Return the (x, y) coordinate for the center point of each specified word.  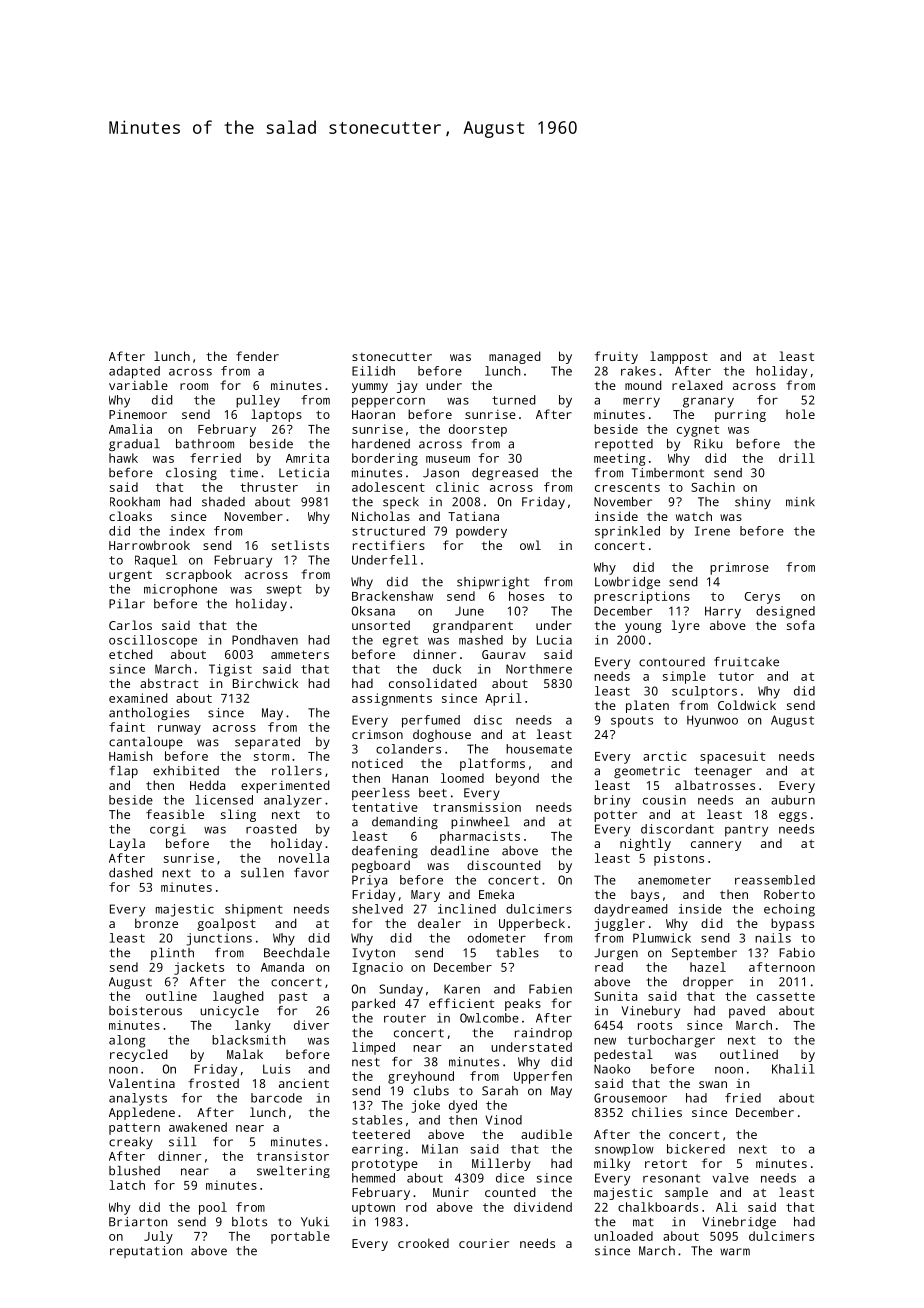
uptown (373, 1209)
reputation (146, 1252)
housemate (539, 749)
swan (713, 1084)
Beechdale (297, 953)
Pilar (127, 604)
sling (238, 815)
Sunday (401, 990)
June (469, 611)
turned (514, 400)
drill (797, 458)
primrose (739, 568)
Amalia (130, 429)
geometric (647, 772)
